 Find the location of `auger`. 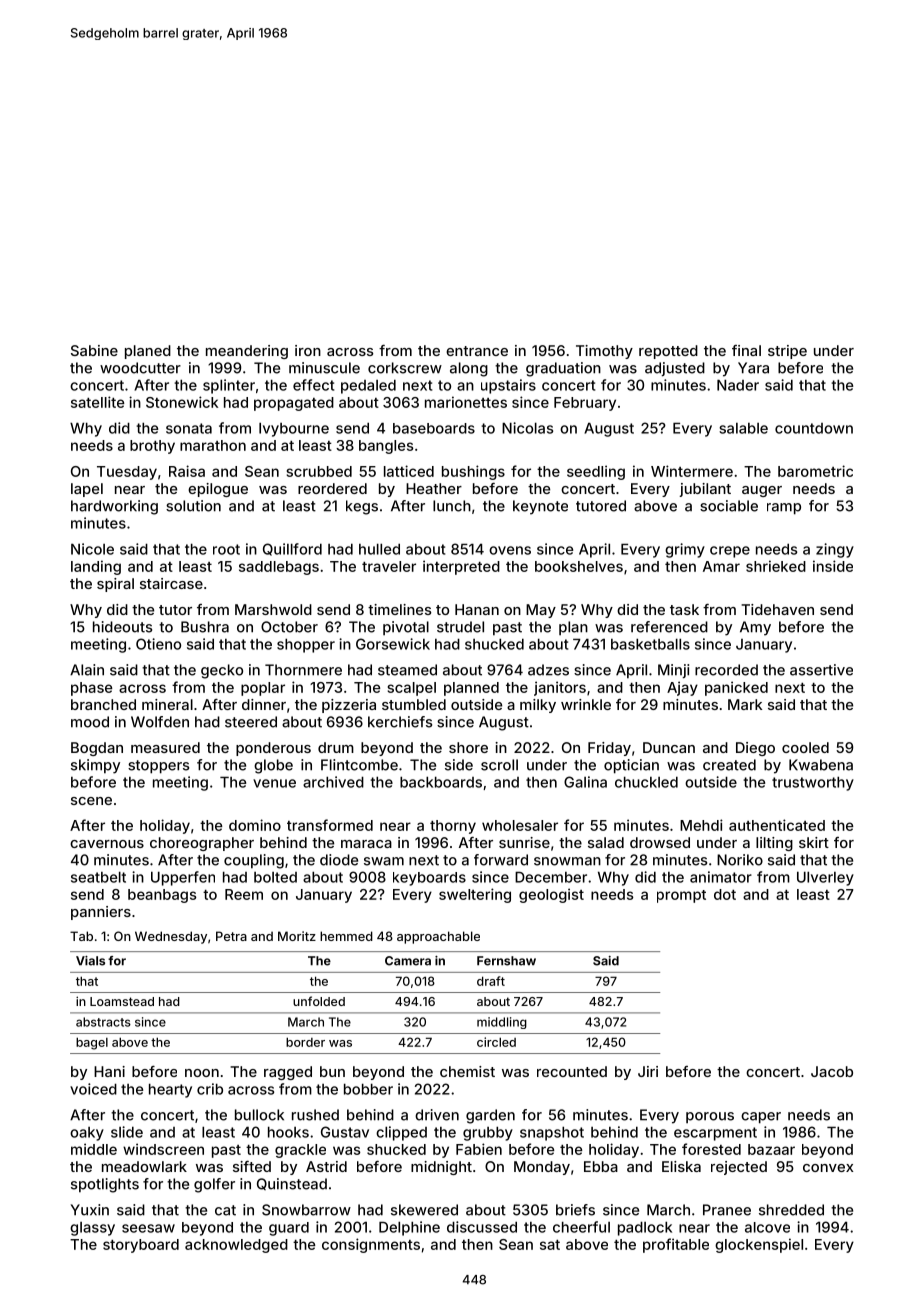

auger is located at coordinates (762, 491).
